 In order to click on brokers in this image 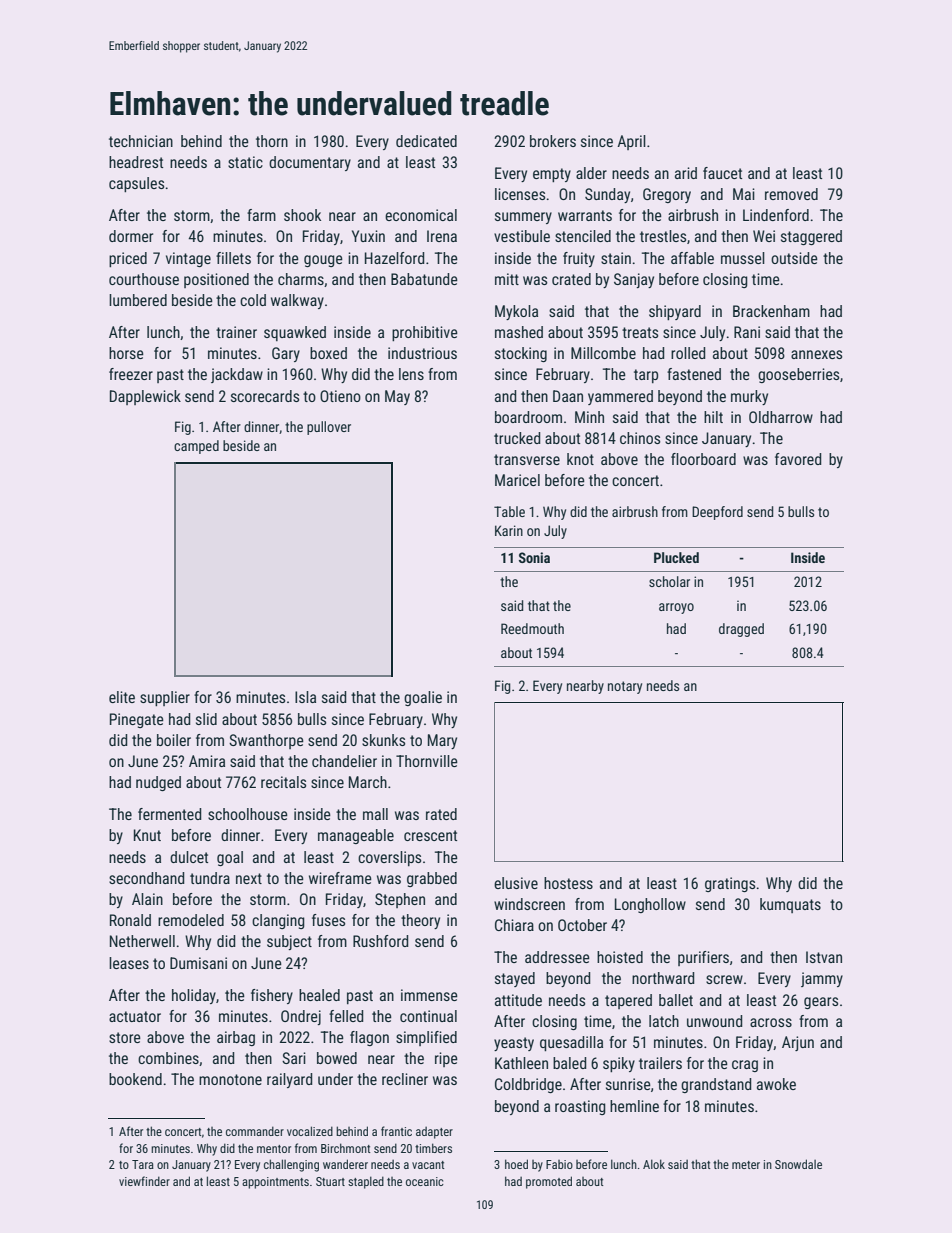, I will do `click(553, 141)`.
